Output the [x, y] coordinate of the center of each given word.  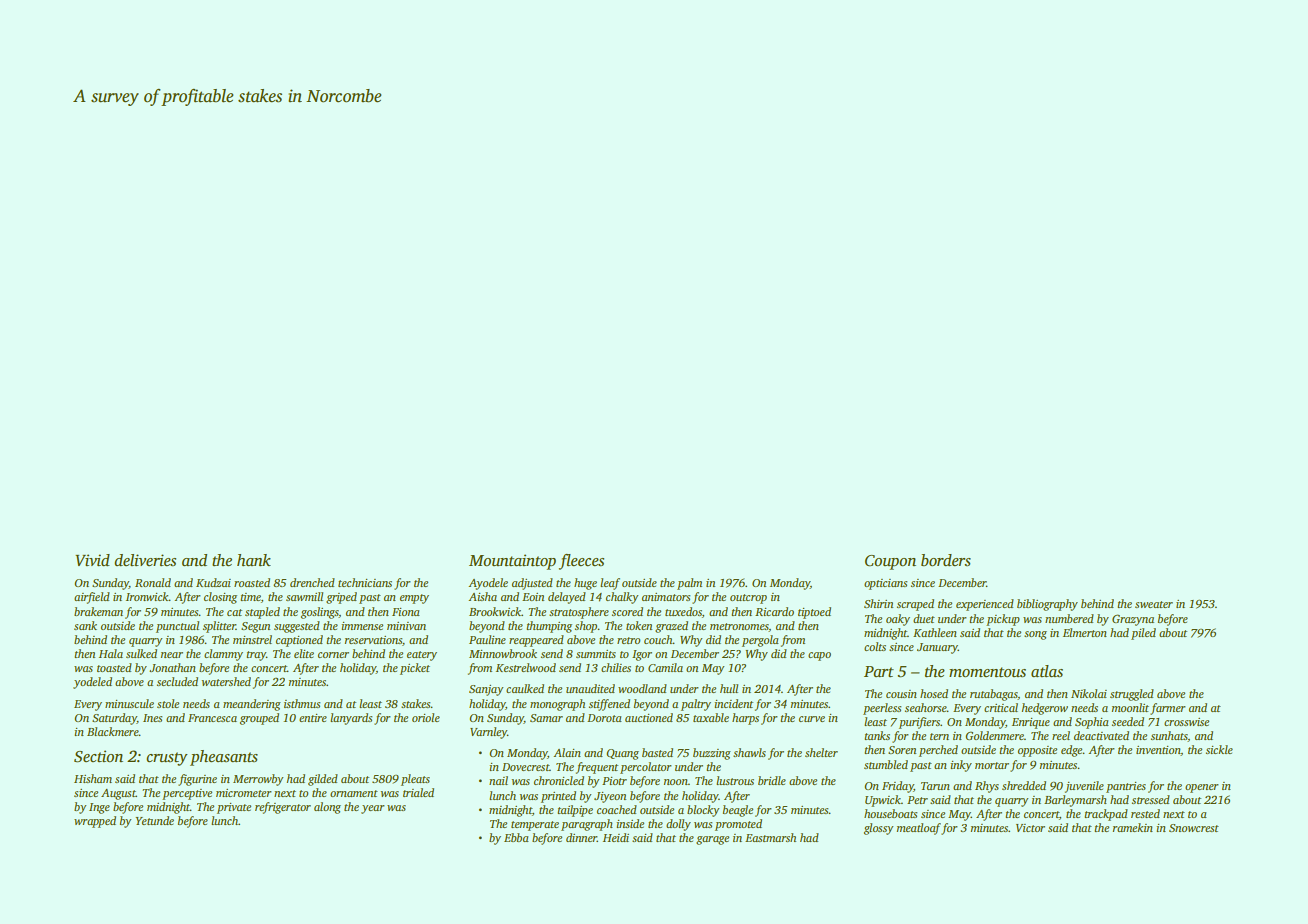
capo [819, 656]
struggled [1132, 695]
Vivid [92, 560]
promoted [738, 825]
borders [946, 560]
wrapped [95, 822]
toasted [114, 667]
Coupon [890, 562]
